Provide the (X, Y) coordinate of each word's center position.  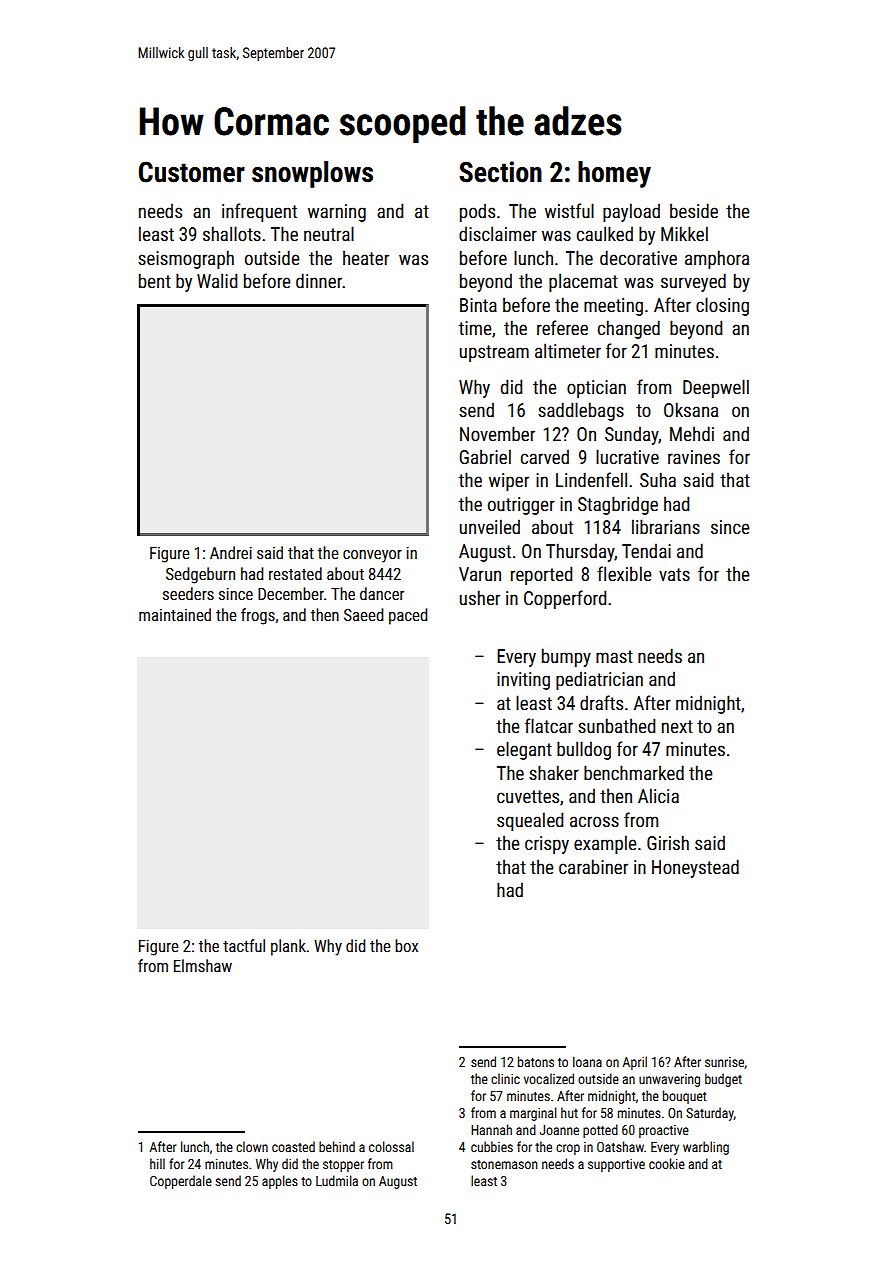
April (634, 1063)
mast (614, 656)
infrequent (259, 212)
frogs (258, 616)
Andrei (231, 552)
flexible (624, 573)
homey (614, 174)
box (406, 945)
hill (157, 1163)
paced (408, 616)
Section (500, 172)
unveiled (490, 526)
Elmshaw (203, 965)
